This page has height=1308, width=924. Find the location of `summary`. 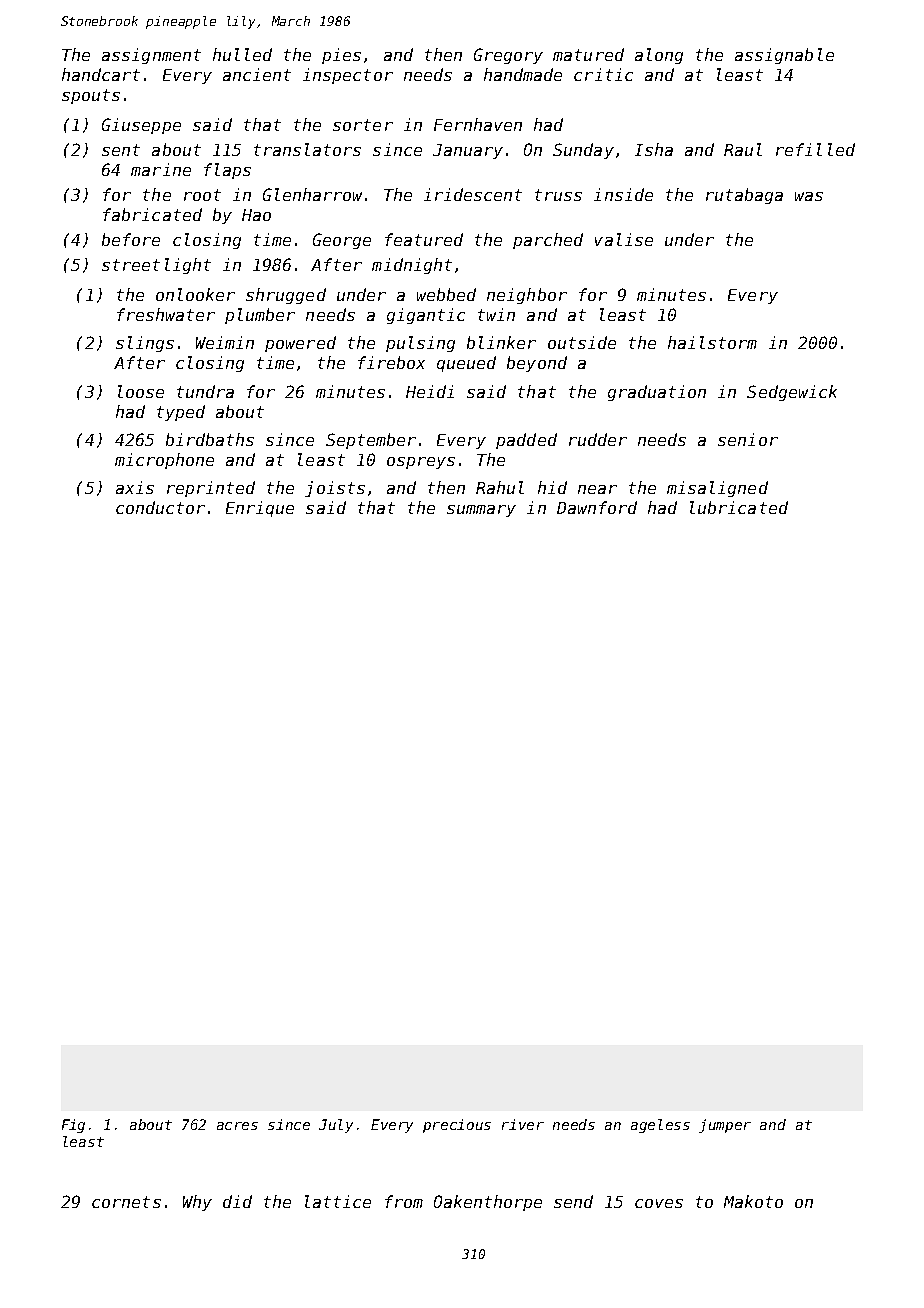

summary is located at coordinates (481, 511).
